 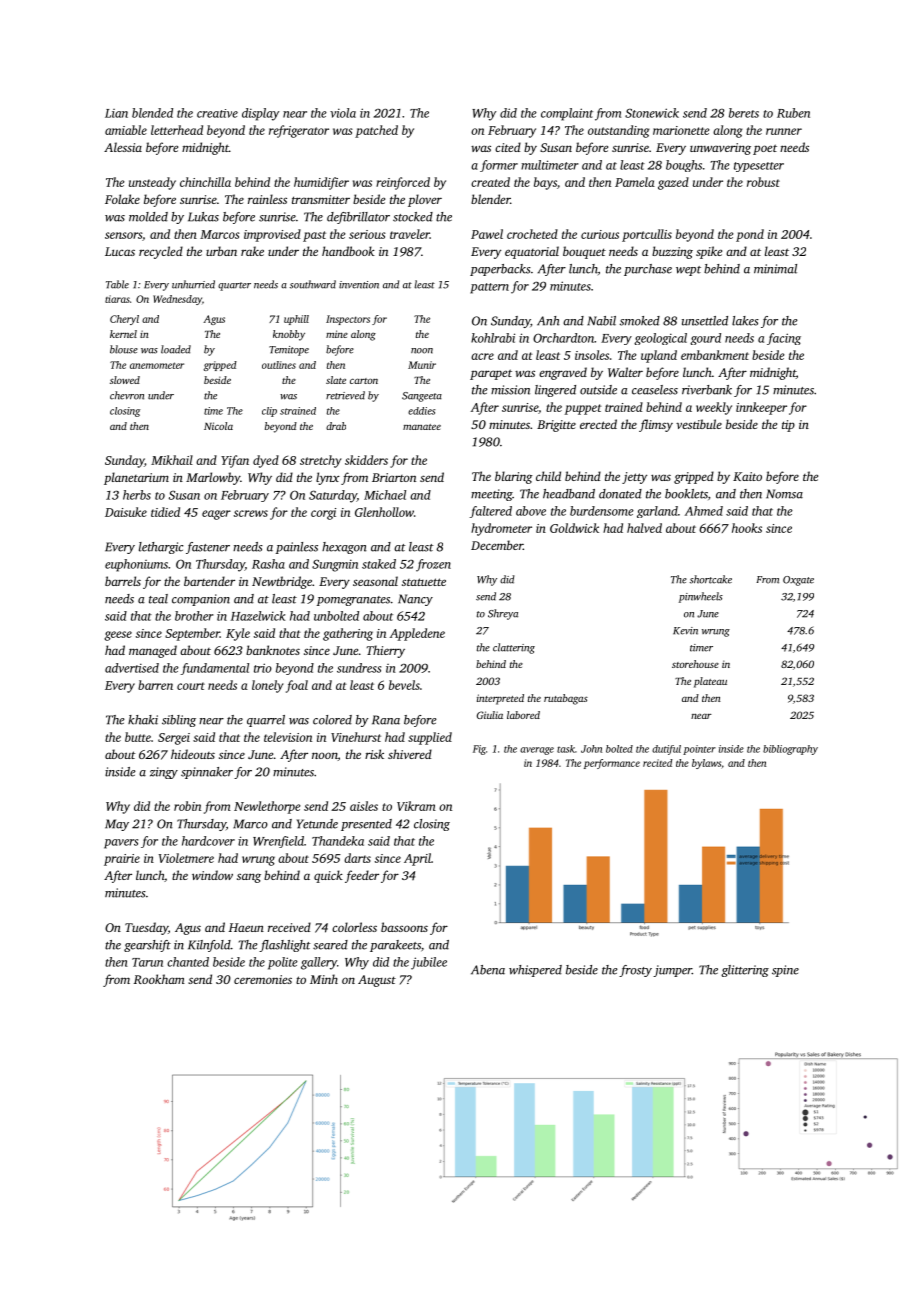 I want to click on lonely, so click(x=268, y=686).
